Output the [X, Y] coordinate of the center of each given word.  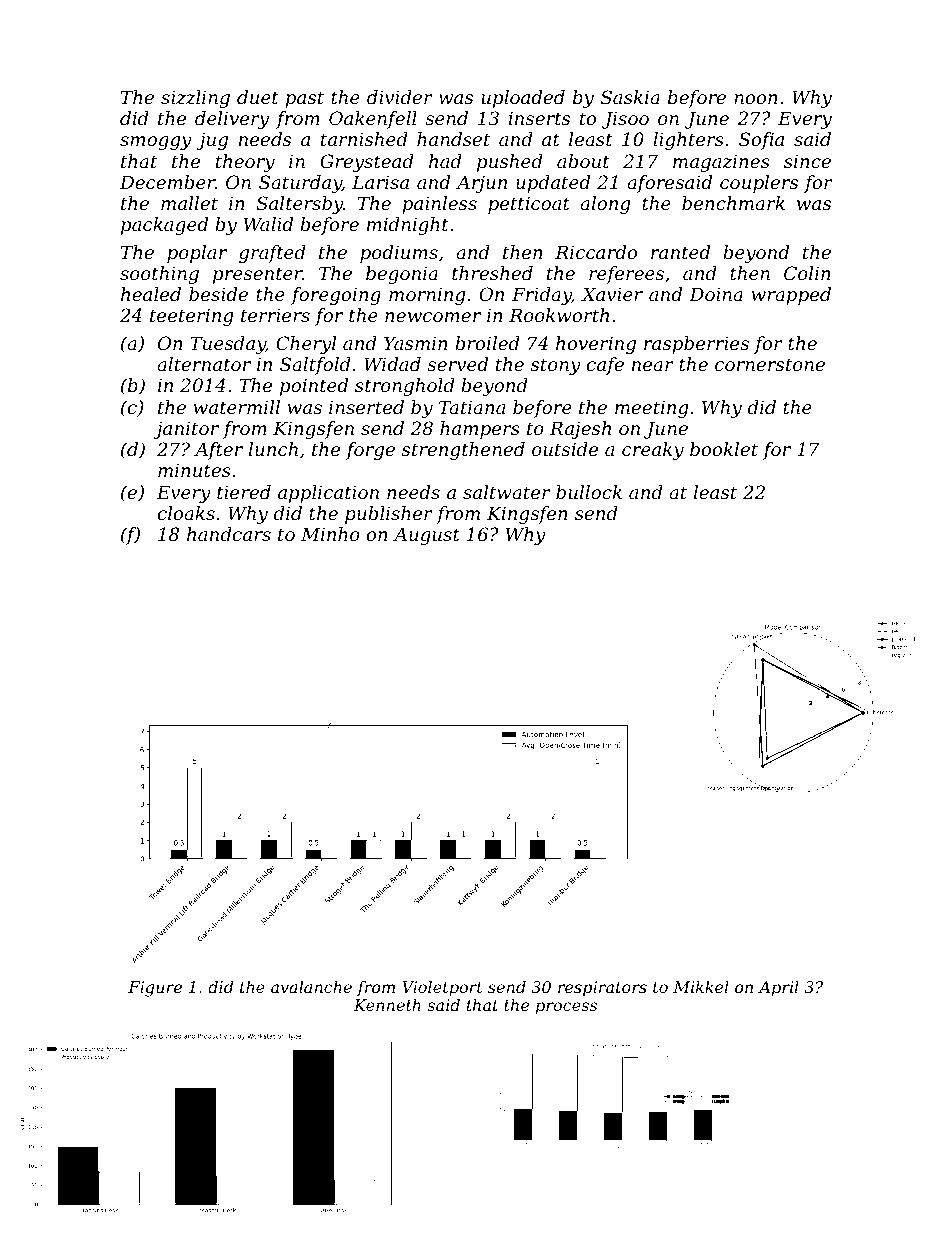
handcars [229, 534]
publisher [389, 515]
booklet [724, 449]
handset [453, 139]
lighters [688, 141]
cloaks [186, 513]
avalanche [311, 987]
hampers [480, 430]
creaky [653, 451]
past [304, 99]
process [566, 1008]
